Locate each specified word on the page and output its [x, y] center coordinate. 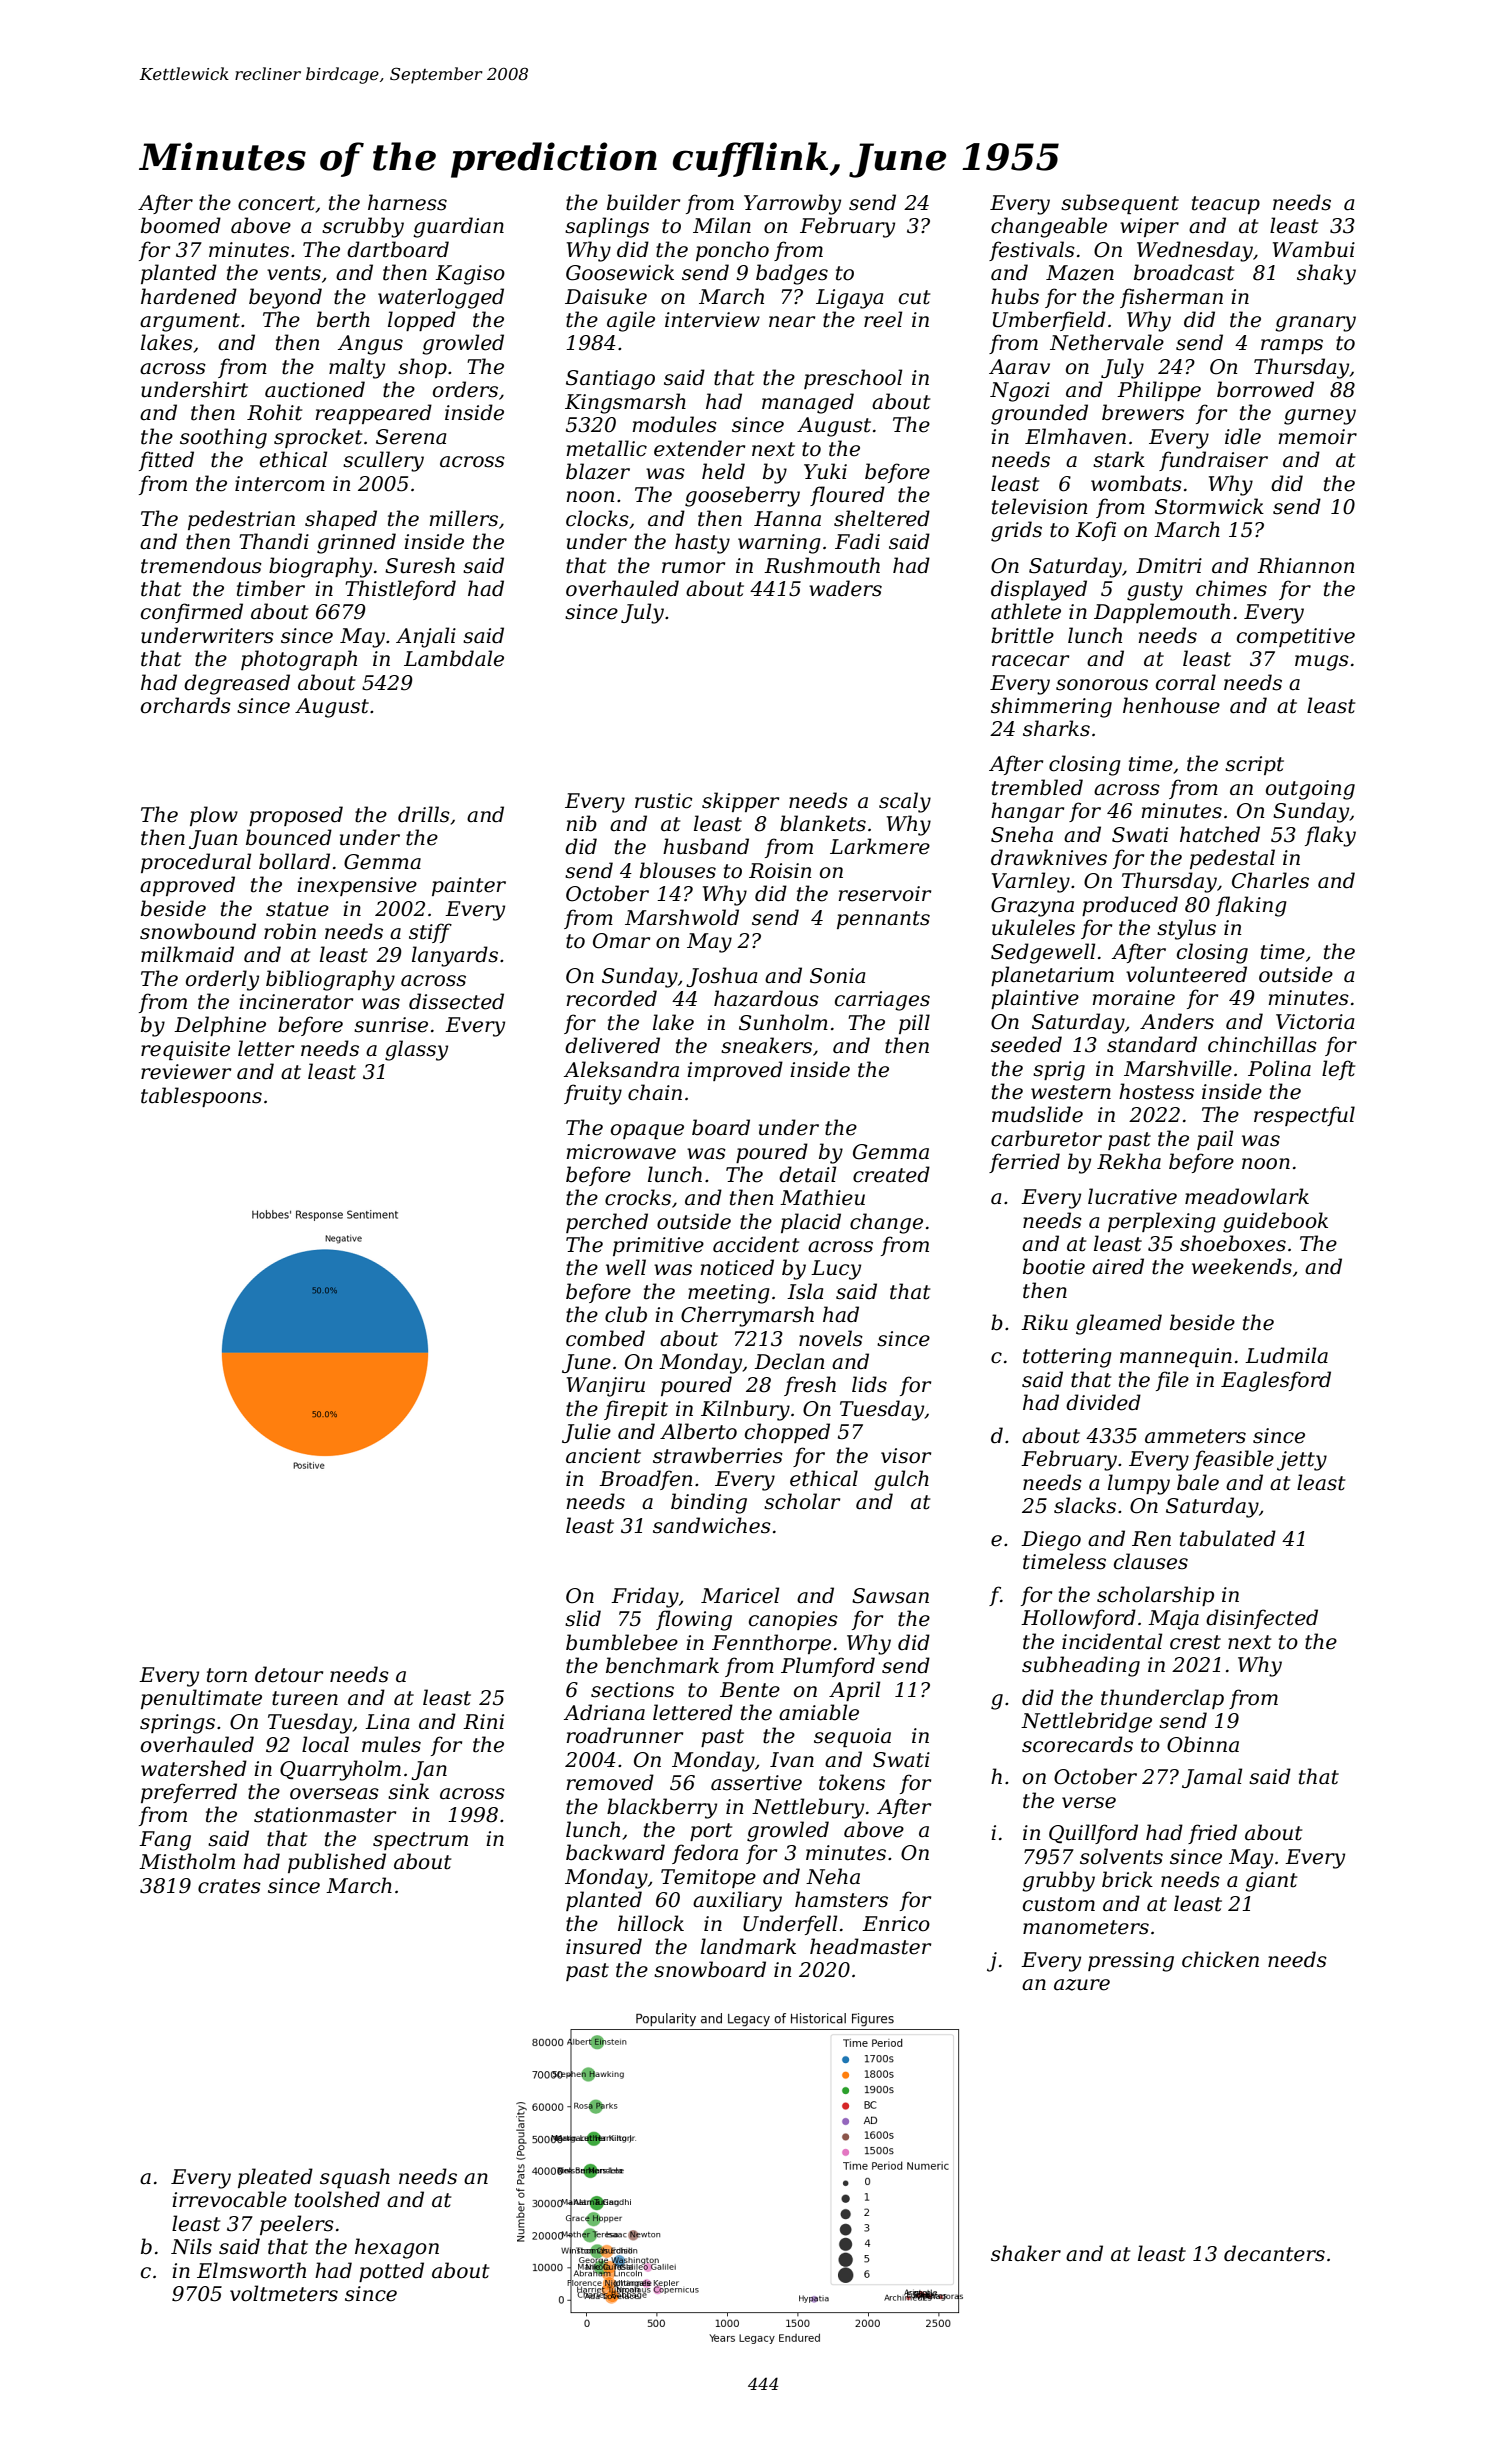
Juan [213, 839]
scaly [905, 802]
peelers [297, 2225]
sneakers [766, 1045]
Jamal [1212, 1778]
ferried [1024, 1163]
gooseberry [742, 496]
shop [422, 368]
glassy [416, 1050]
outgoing [1310, 790]
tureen [305, 1698]
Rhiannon [1305, 565]
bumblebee [622, 1642]
